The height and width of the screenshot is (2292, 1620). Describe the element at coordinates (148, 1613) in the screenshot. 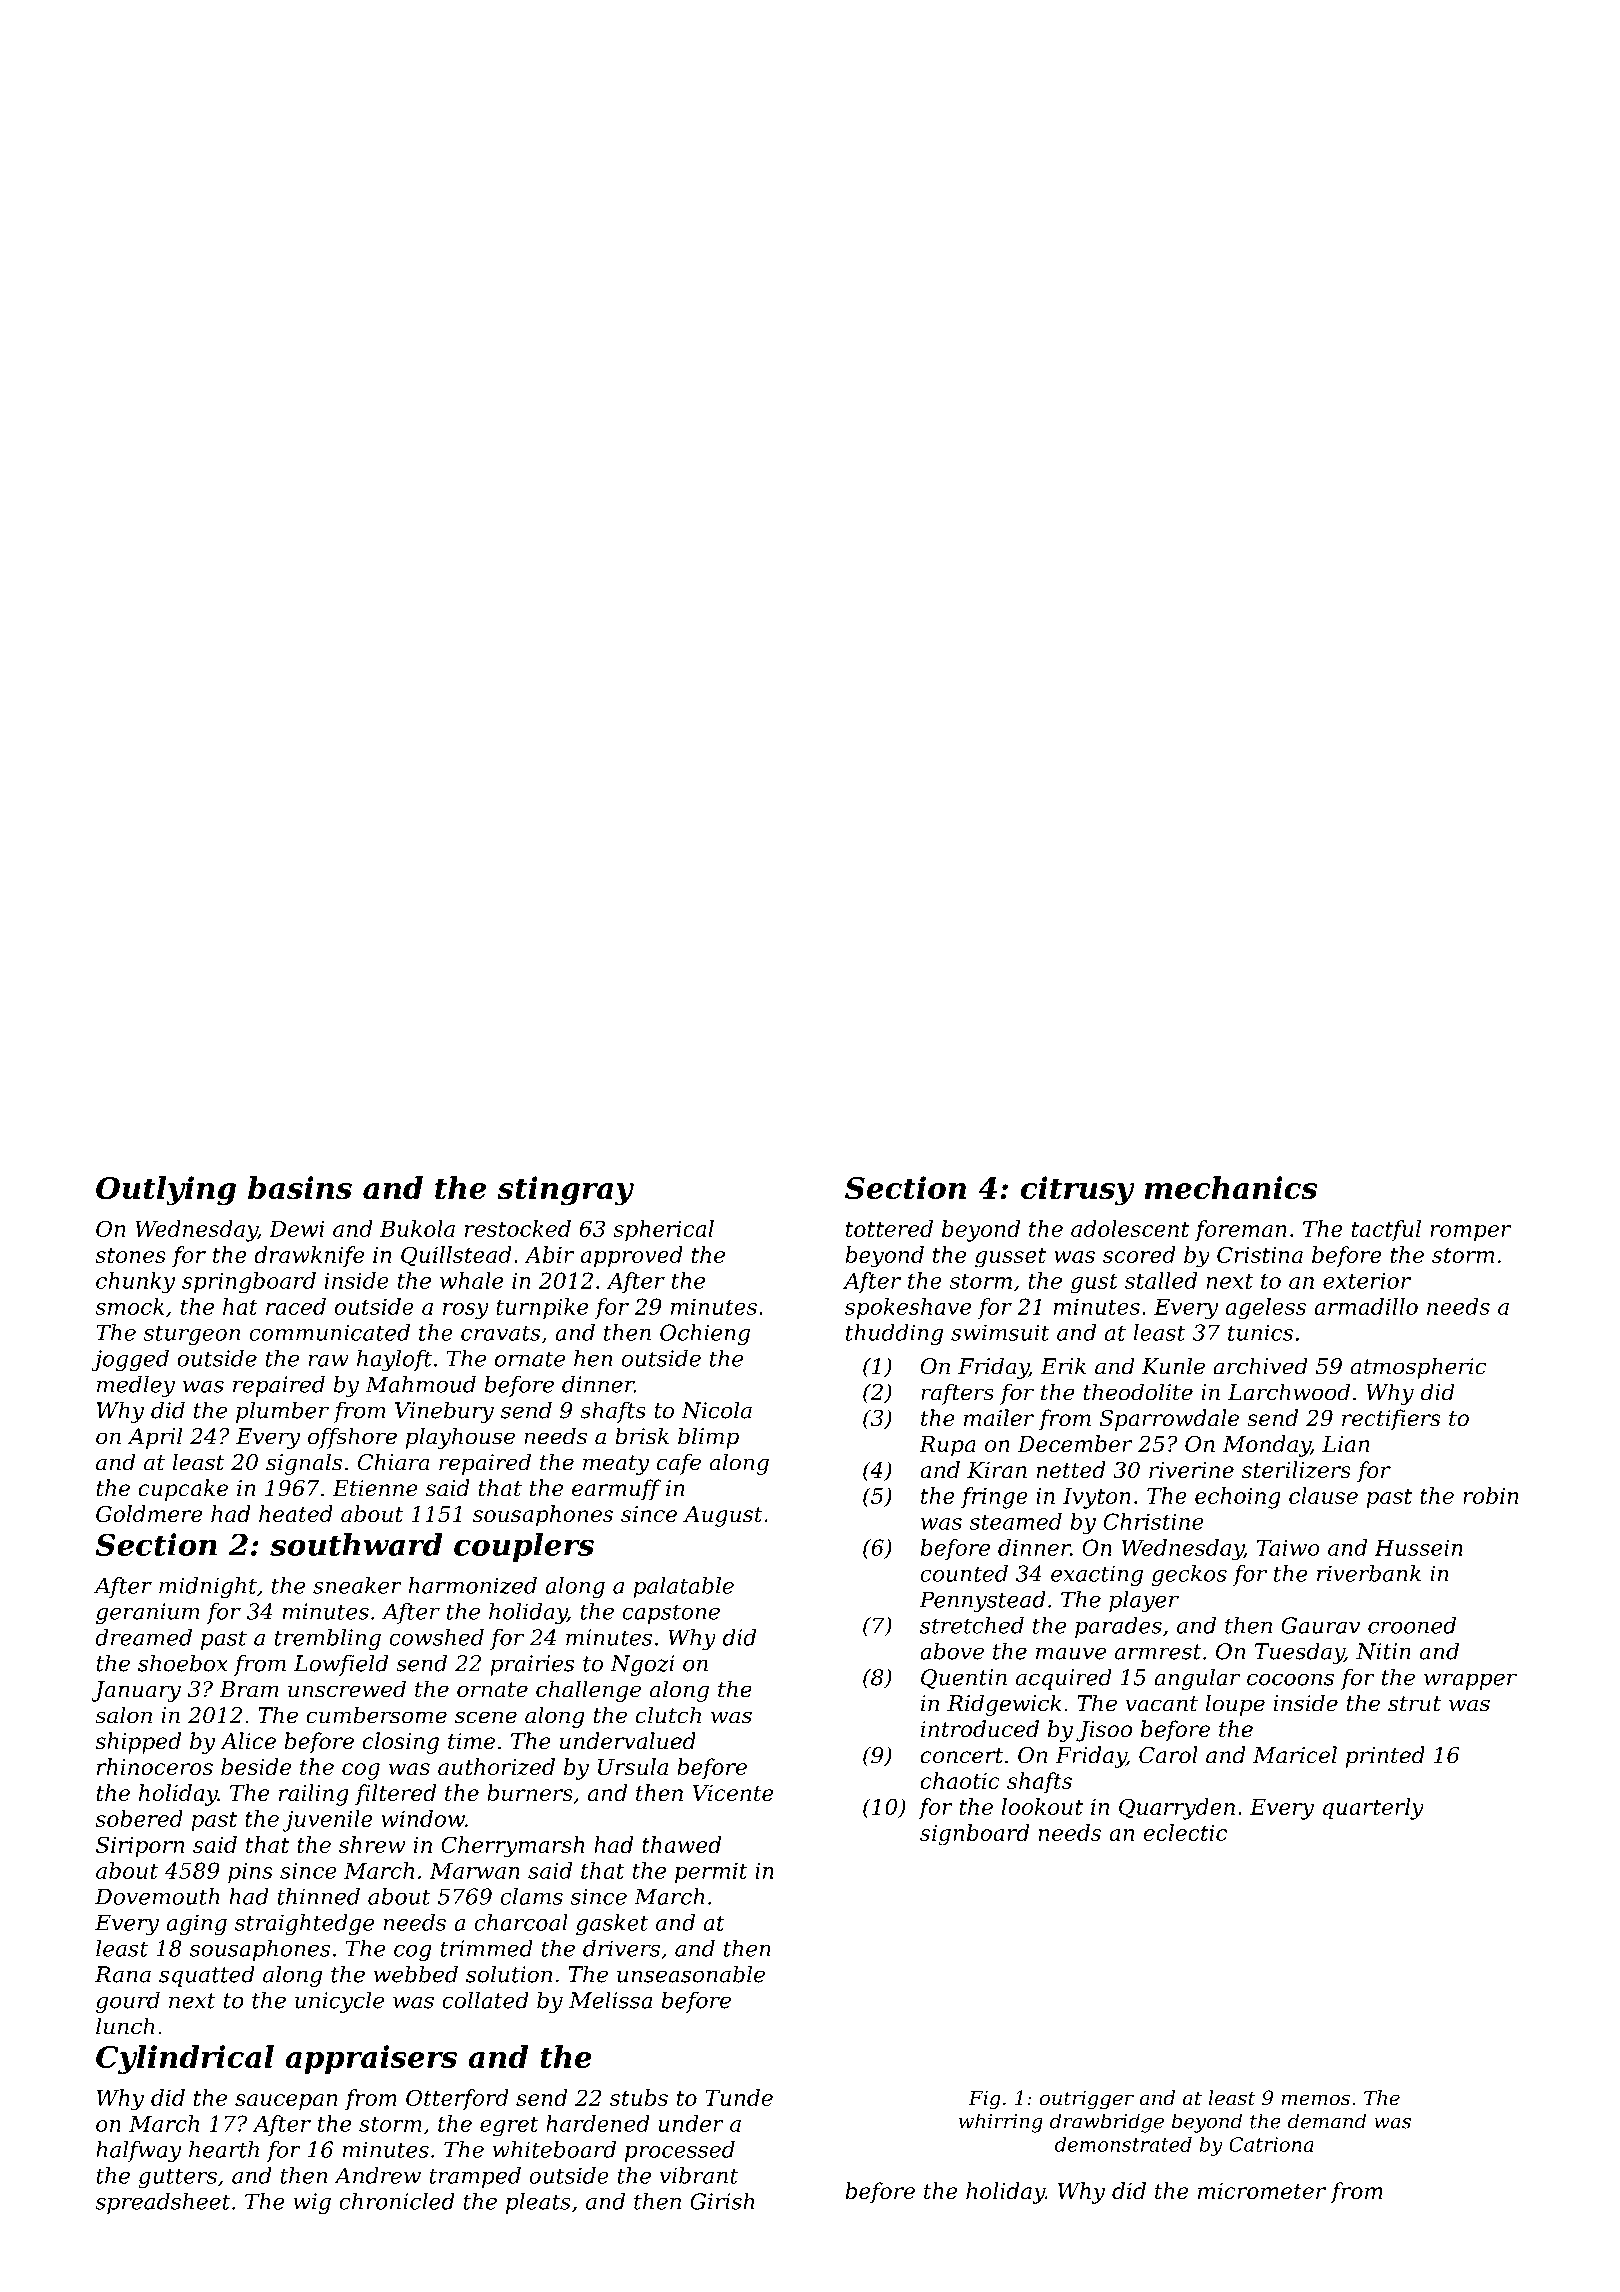

I see `geranium` at that location.
